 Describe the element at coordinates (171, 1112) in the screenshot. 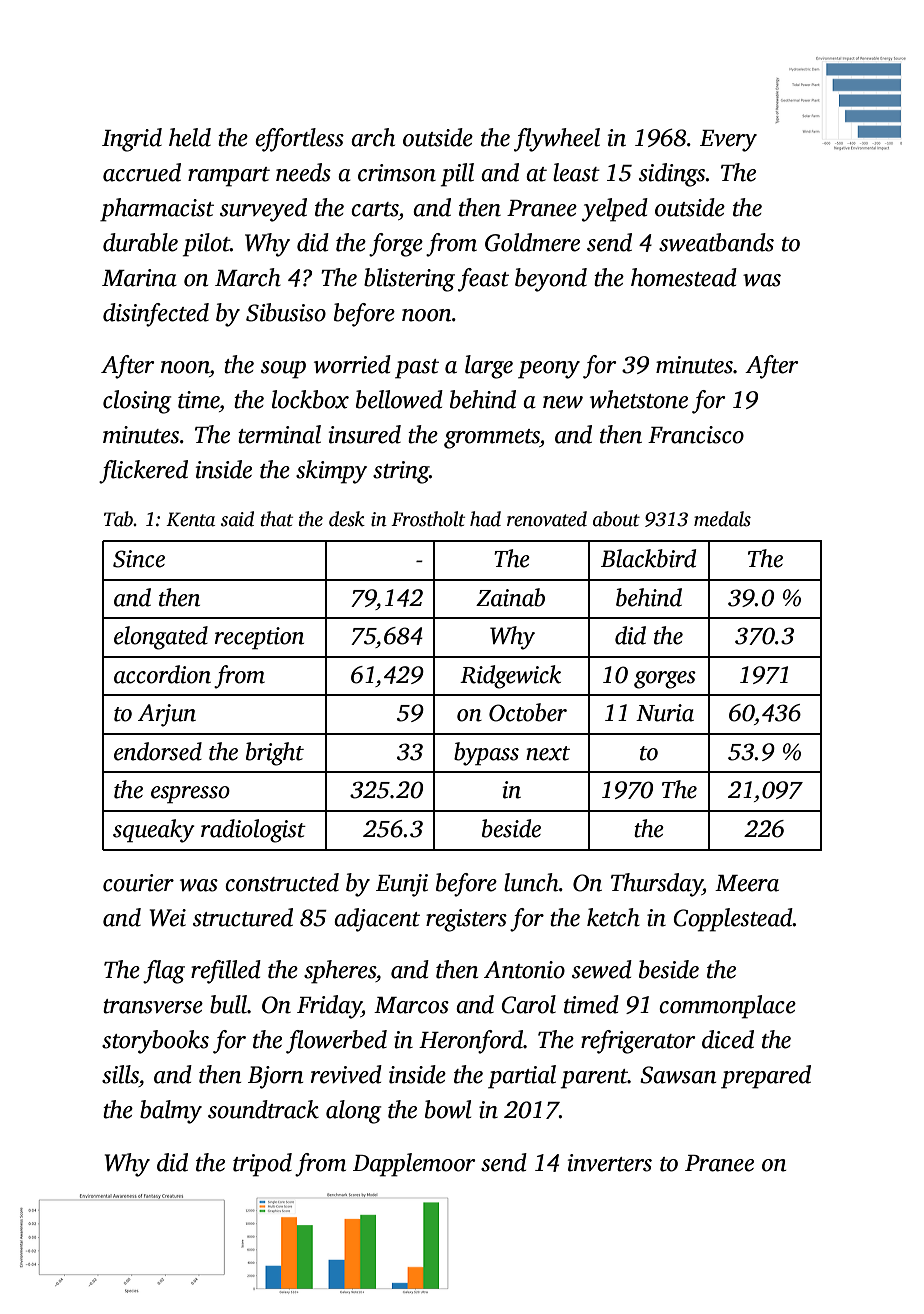

I see `balmy` at that location.
